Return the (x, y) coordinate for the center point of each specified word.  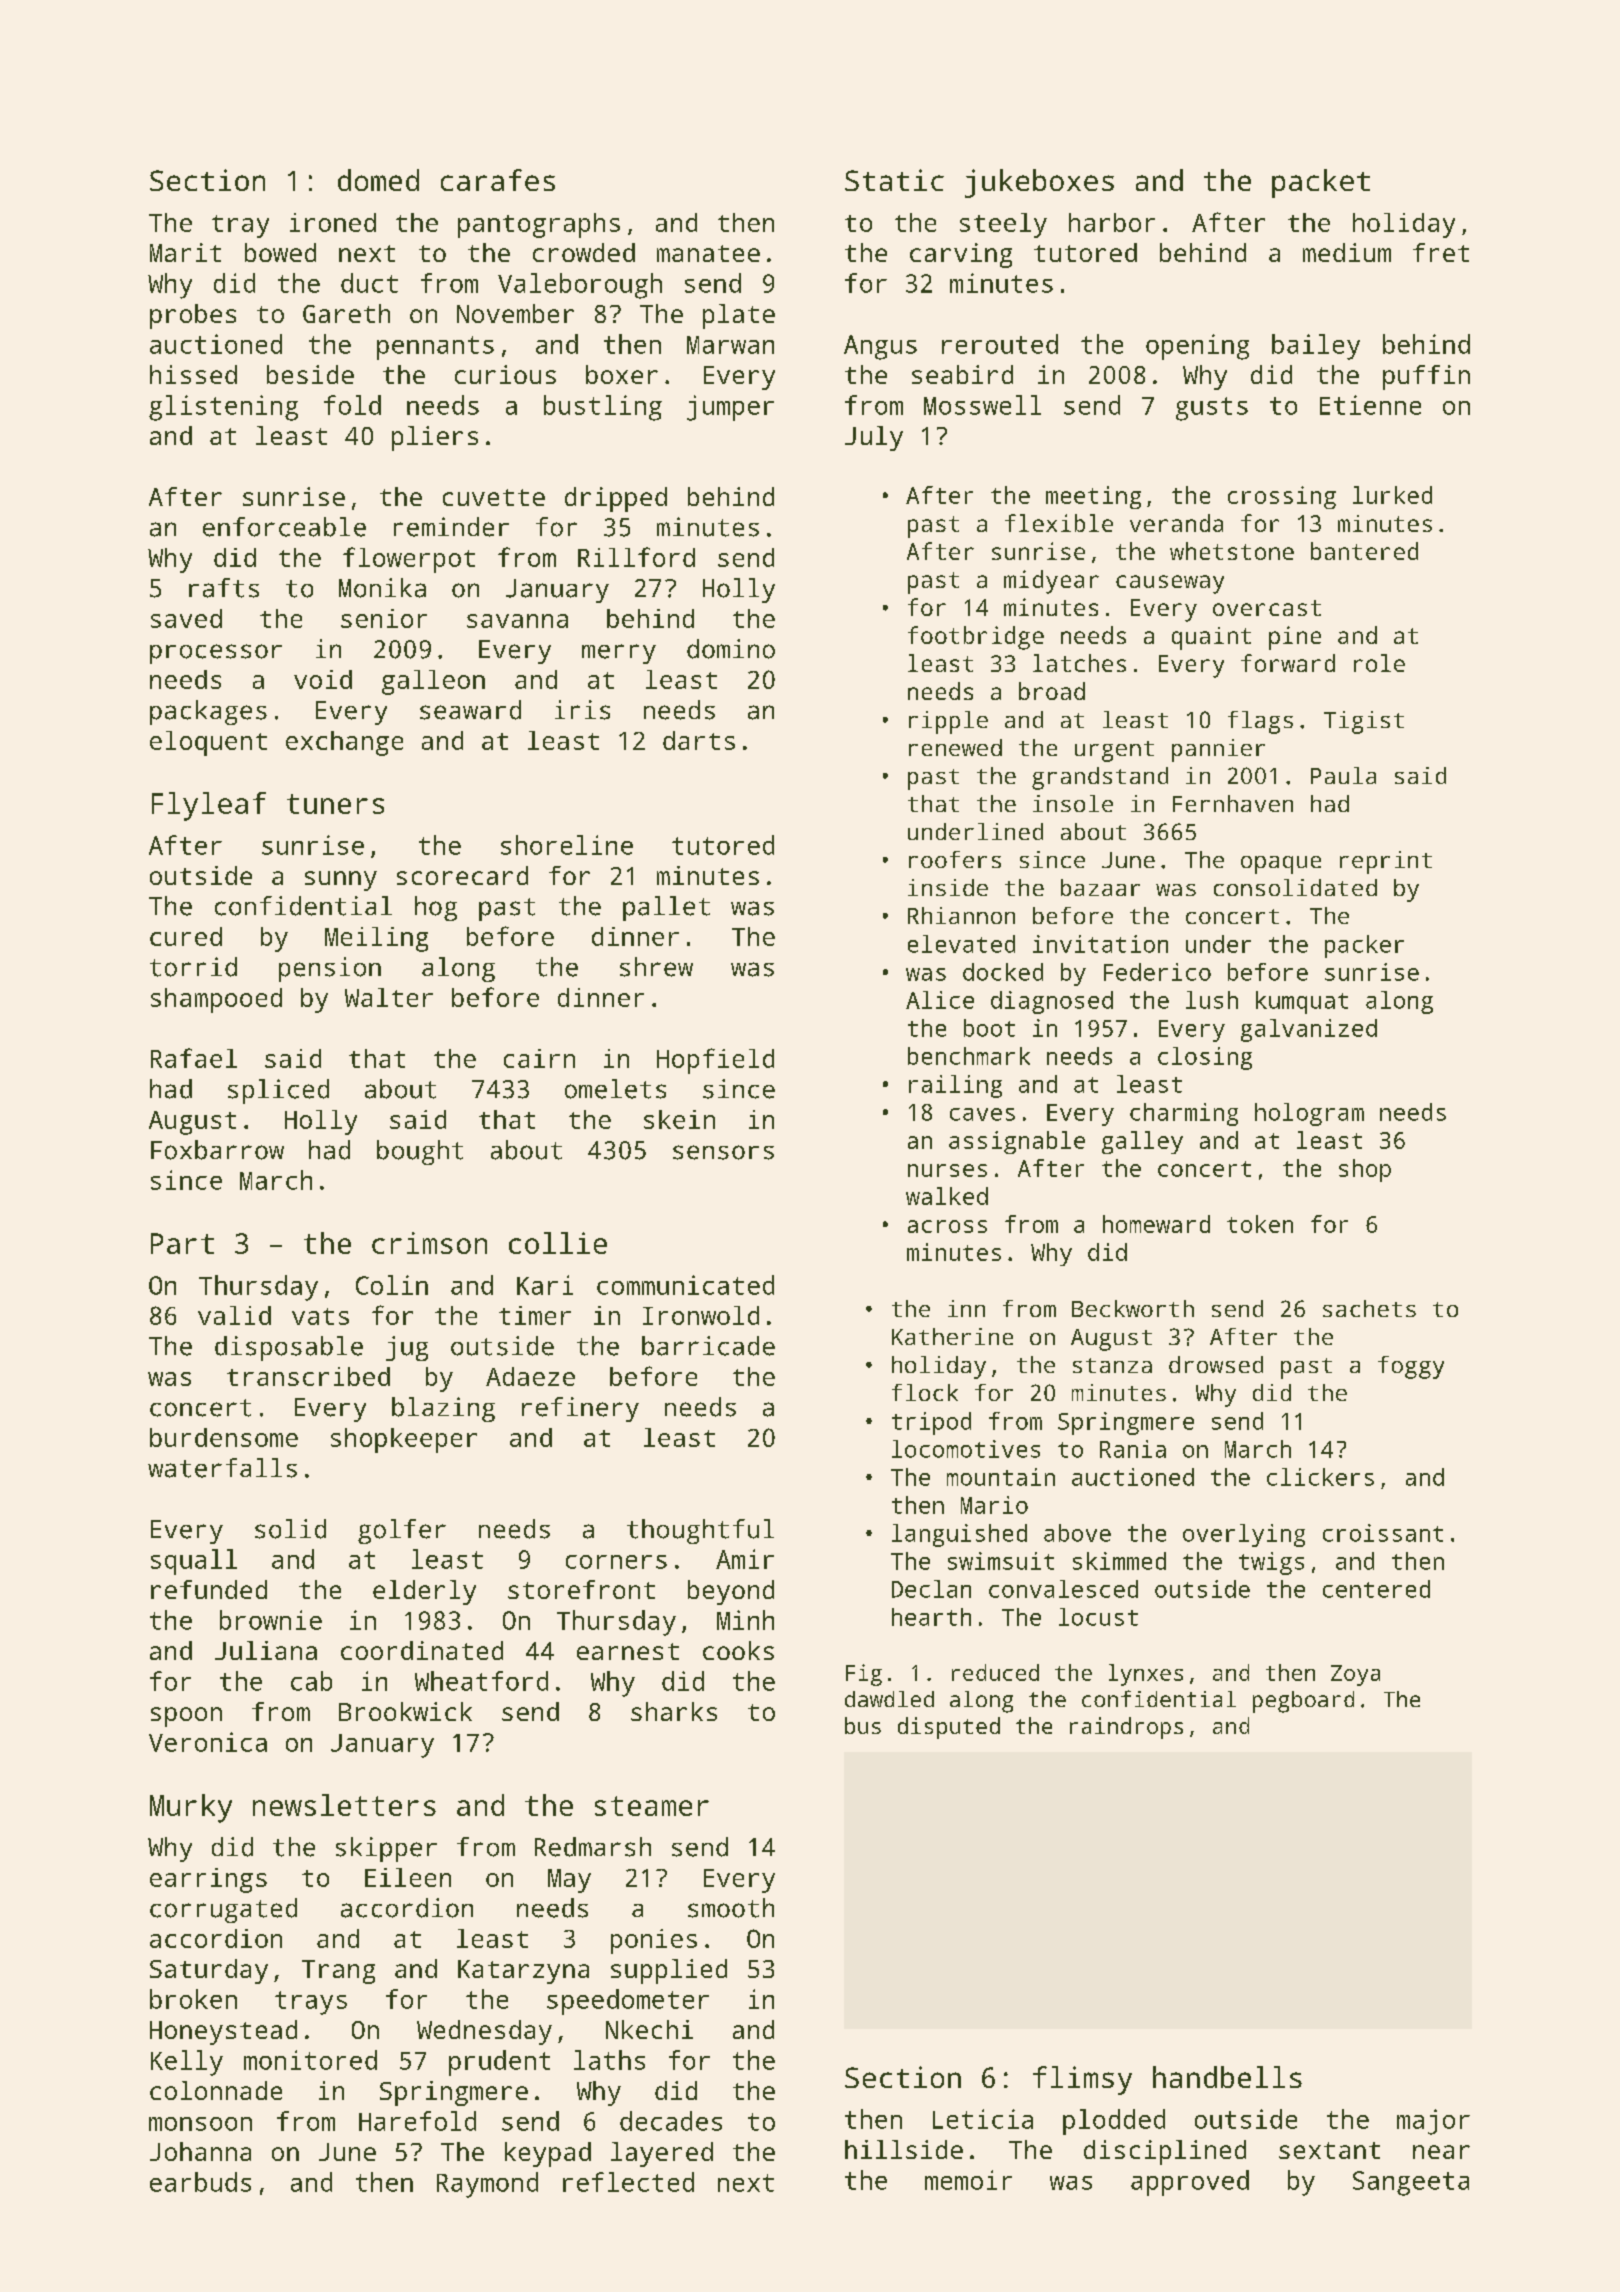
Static (894, 180)
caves (982, 1114)
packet (1321, 183)
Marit (185, 252)
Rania (1133, 1449)
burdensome (224, 1437)
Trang (338, 1972)
